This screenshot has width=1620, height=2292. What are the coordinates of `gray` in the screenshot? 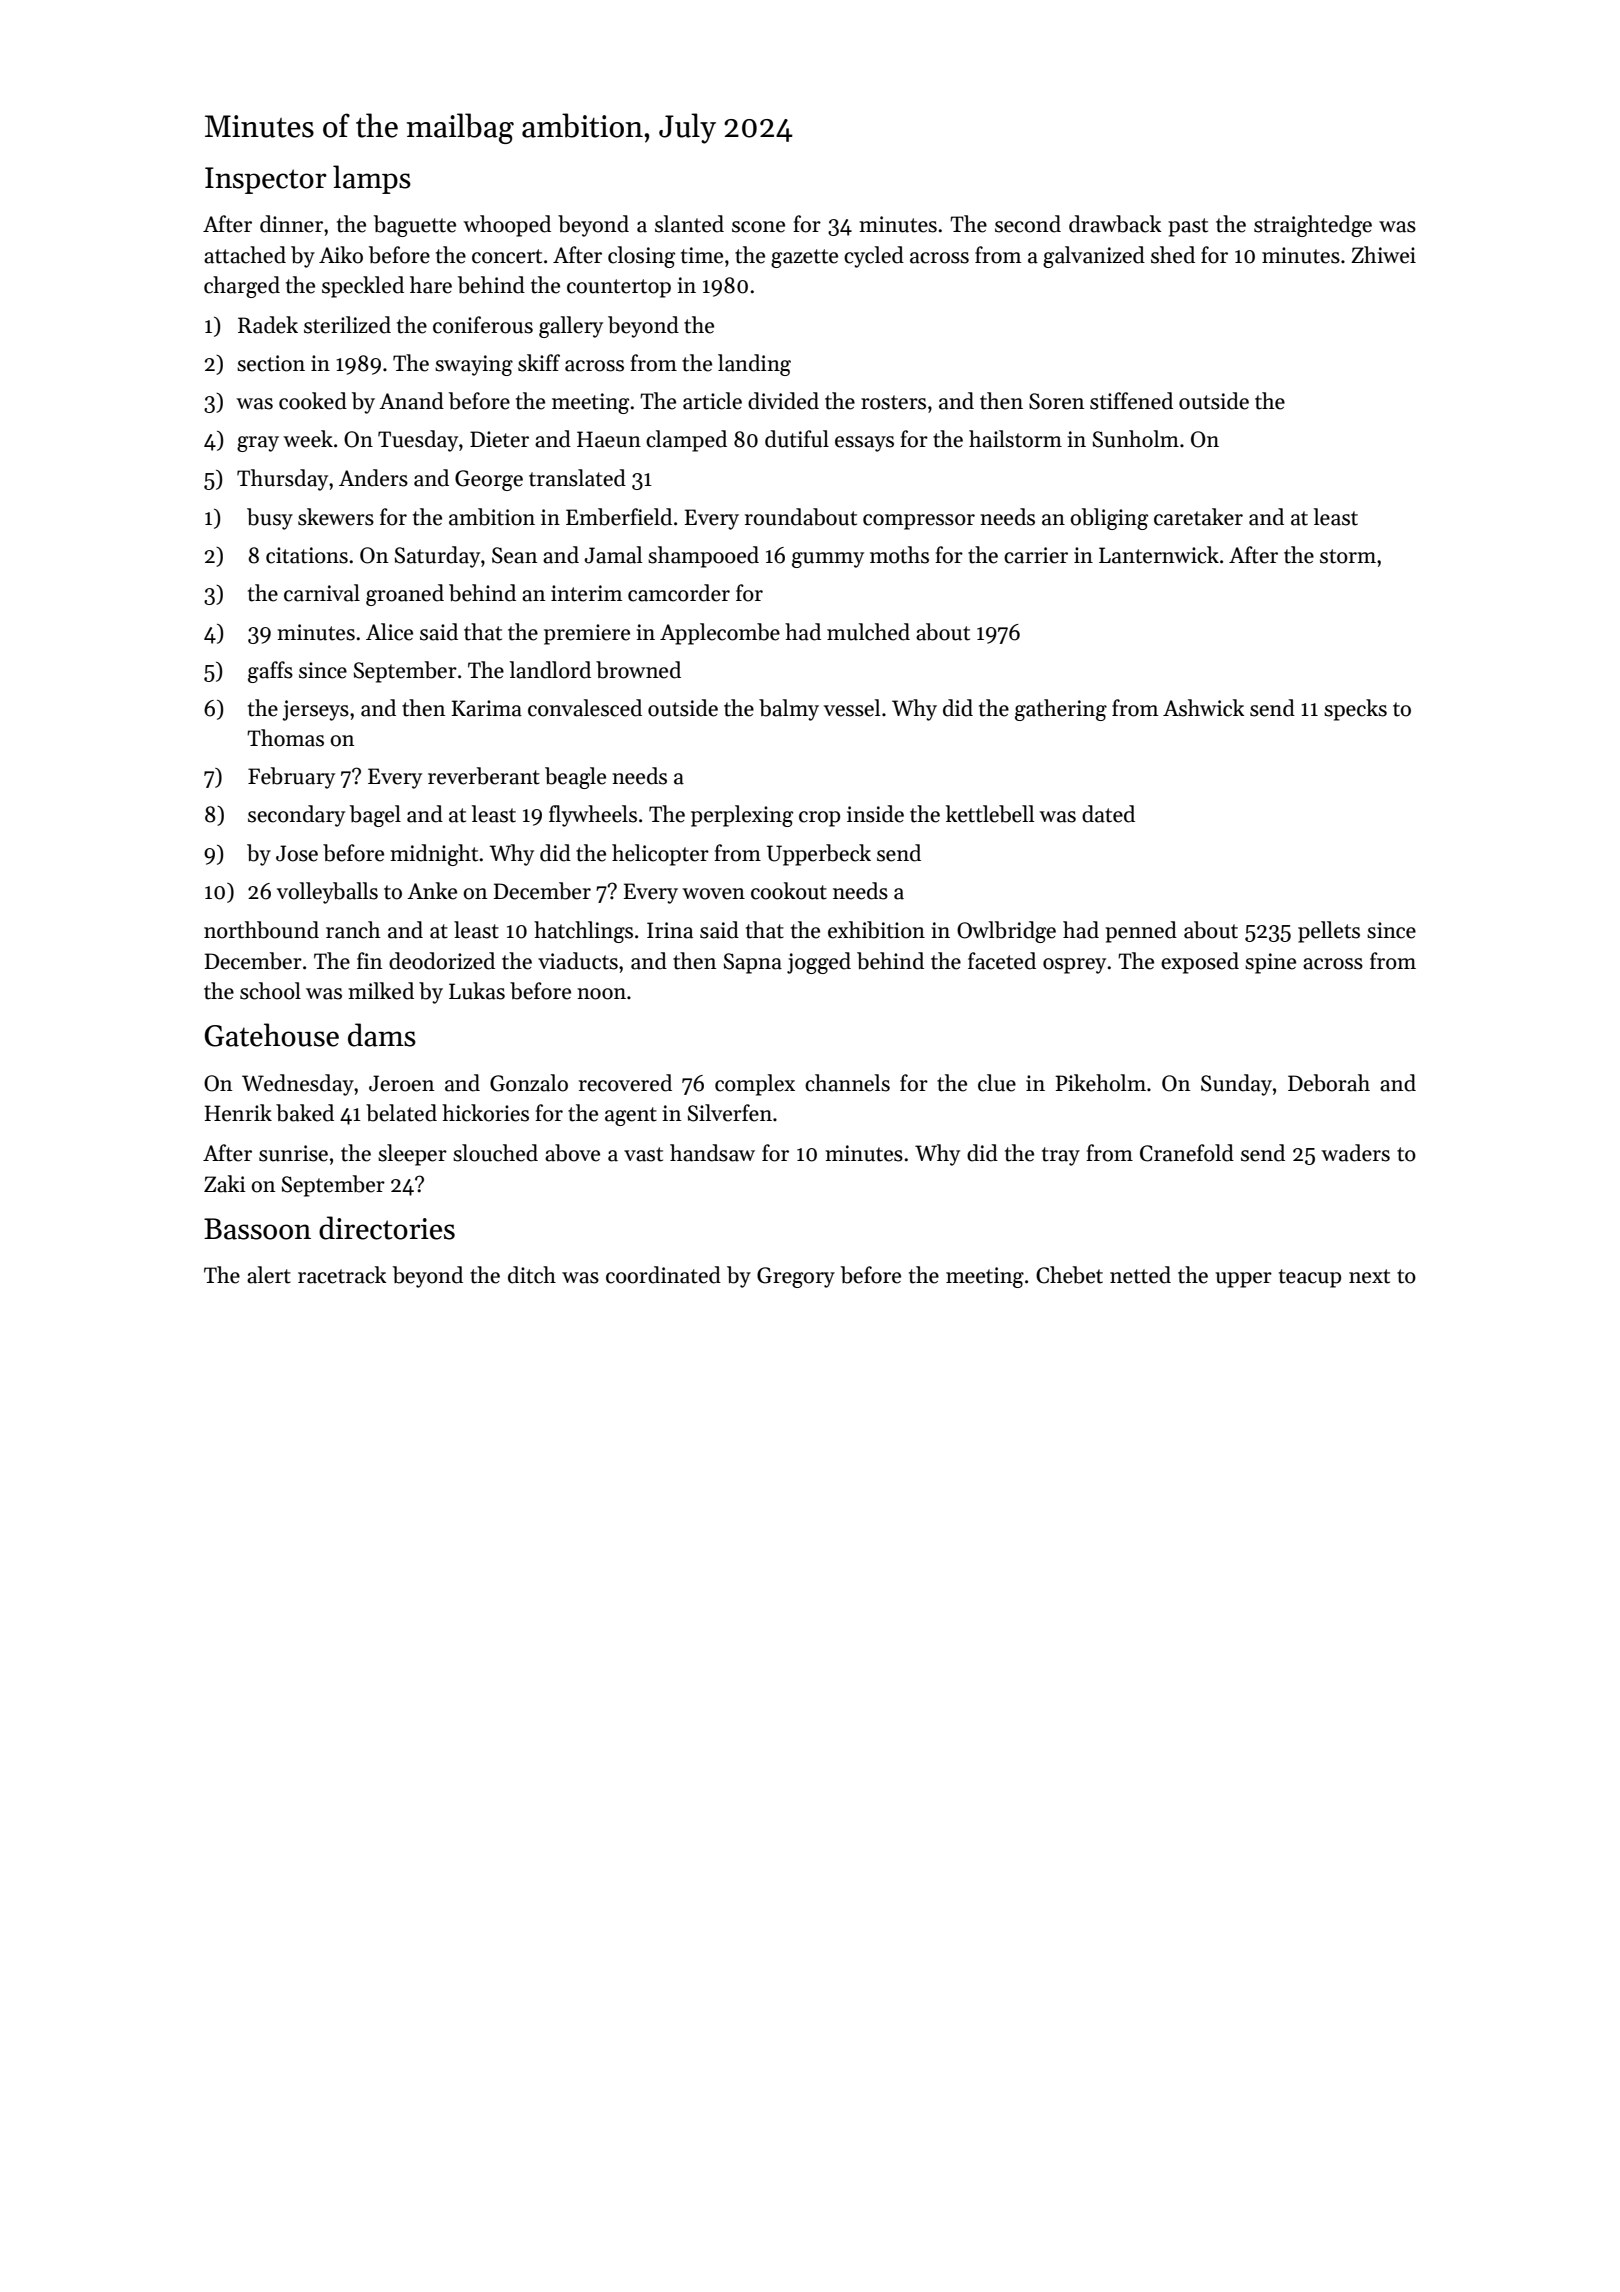 It's located at (258, 444).
